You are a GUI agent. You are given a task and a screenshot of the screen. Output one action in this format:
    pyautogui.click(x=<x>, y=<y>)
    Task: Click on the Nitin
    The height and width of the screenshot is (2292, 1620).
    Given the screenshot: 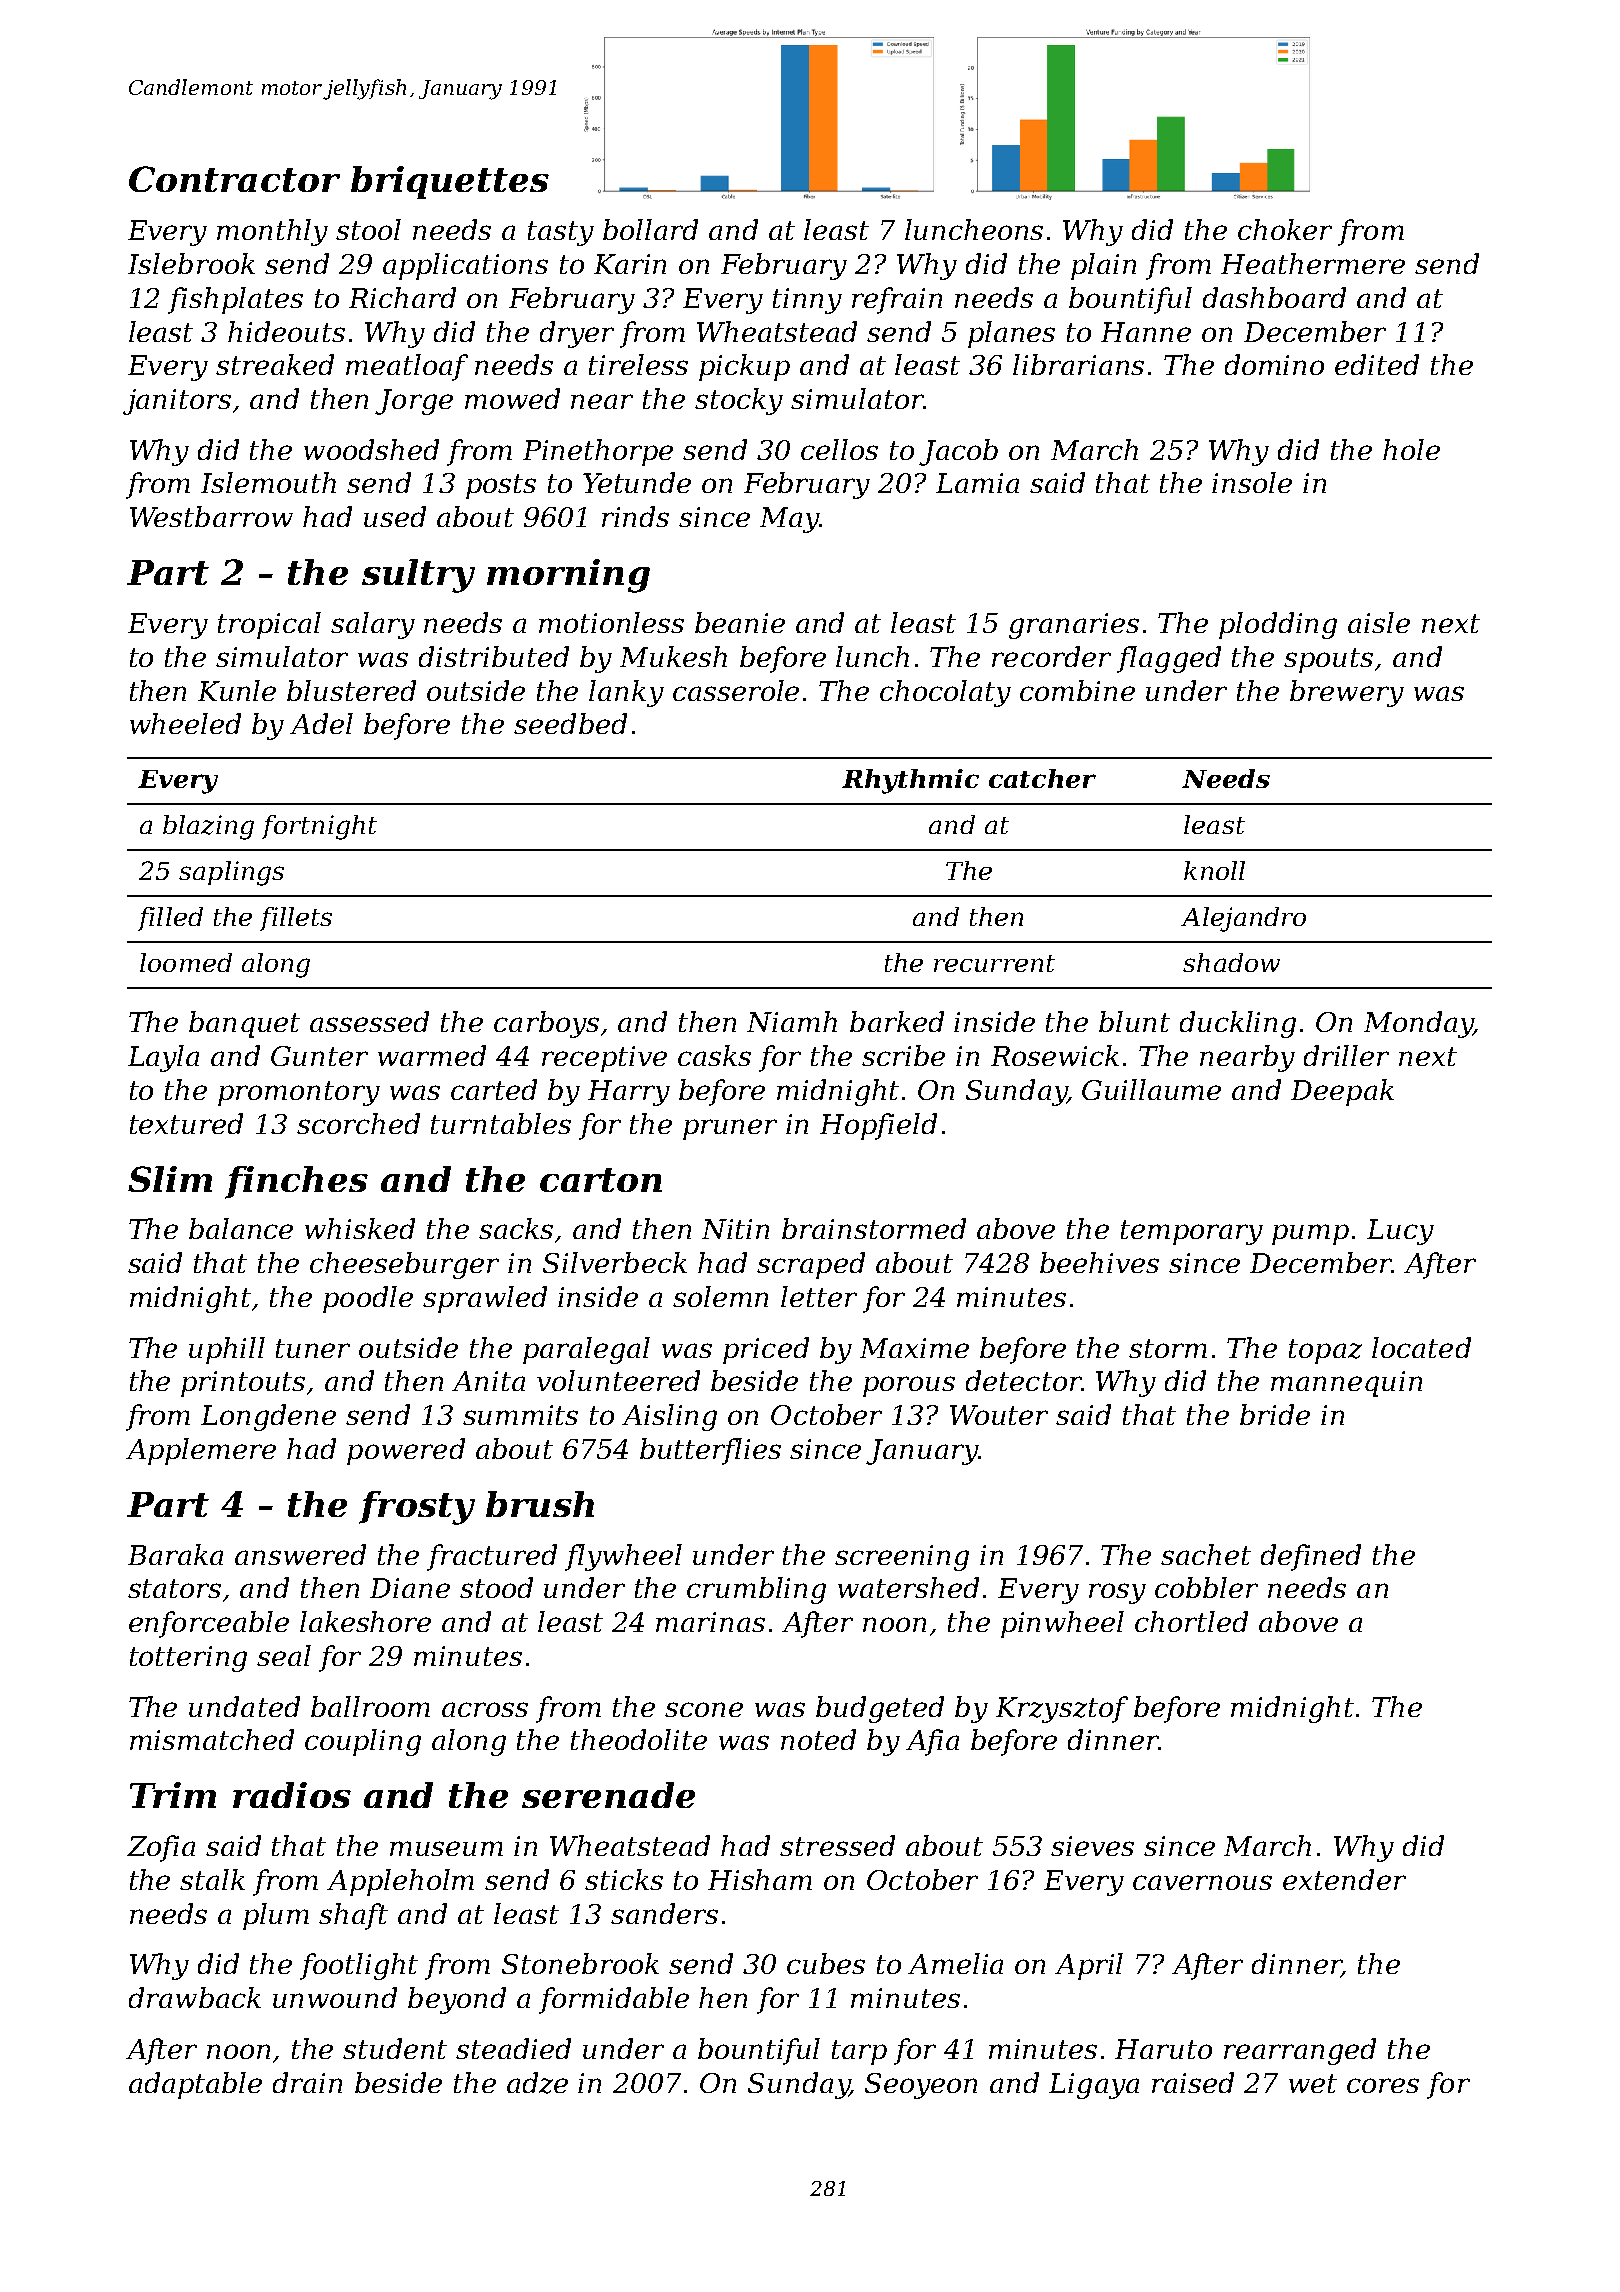 What is the action you would take?
    pyautogui.click(x=735, y=1229)
